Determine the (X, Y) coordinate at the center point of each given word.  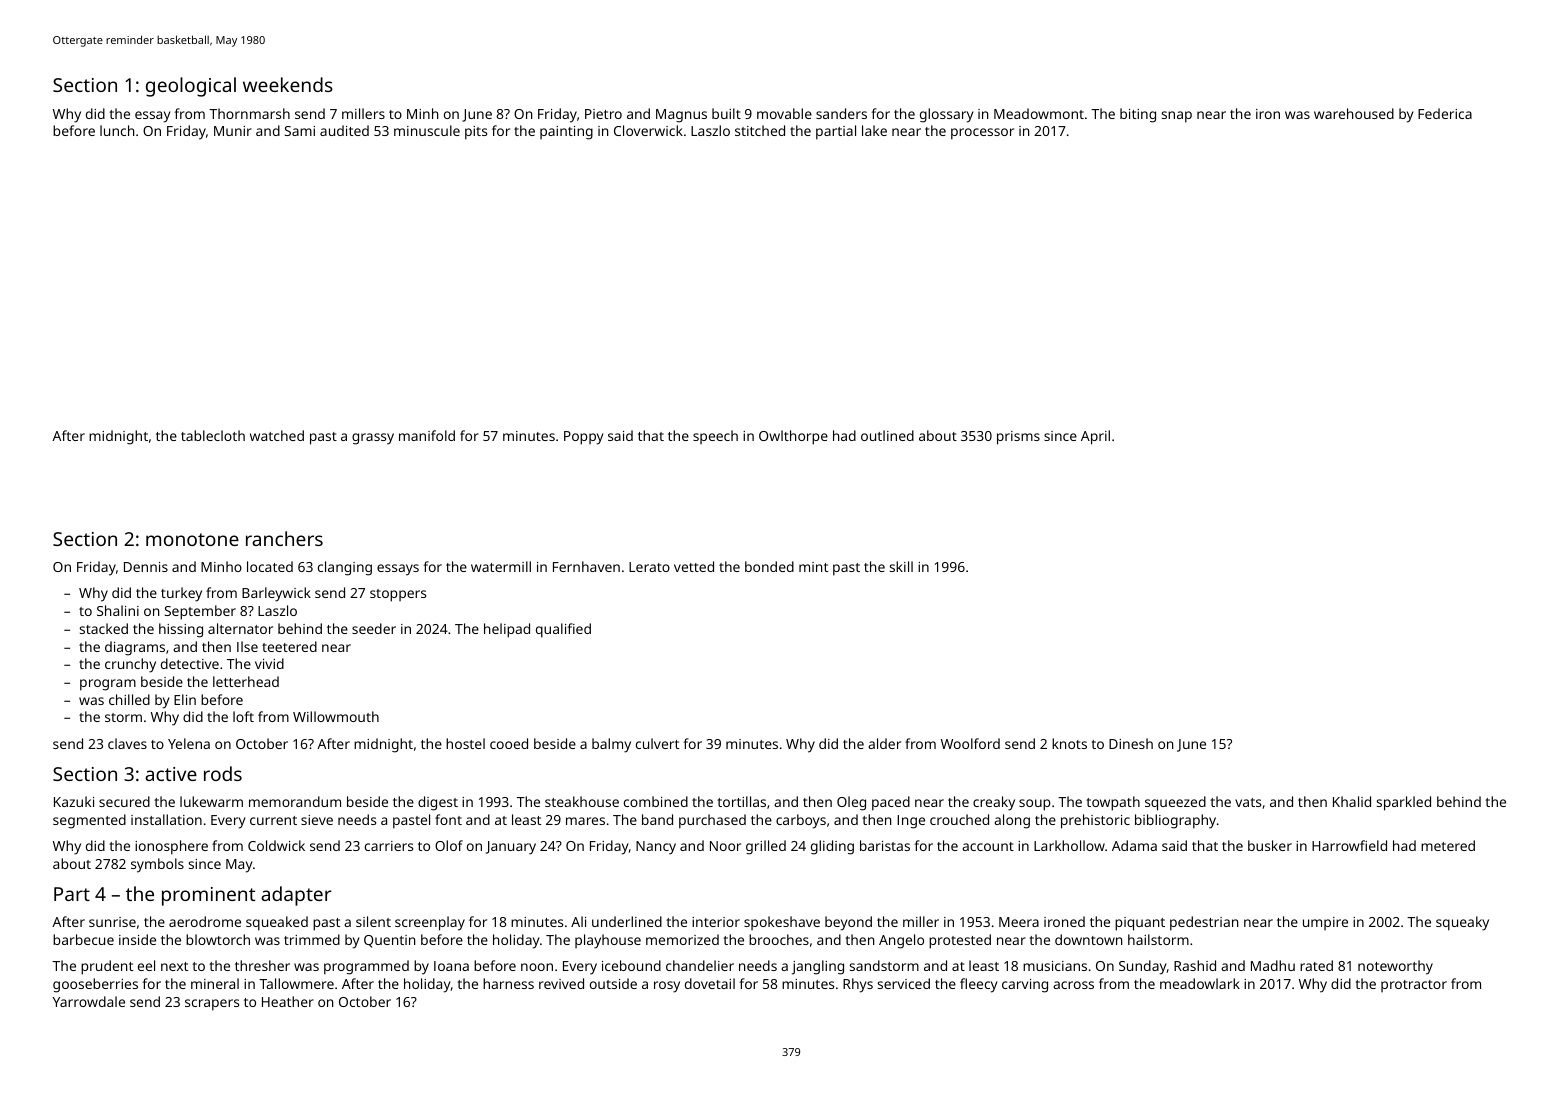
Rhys (858, 985)
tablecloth (213, 435)
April (1095, 437)
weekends (288, 84)
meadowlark (1200, 983)
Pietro (603, 114)
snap (1177, 117)
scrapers (212, 1005)
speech (715, 437)
